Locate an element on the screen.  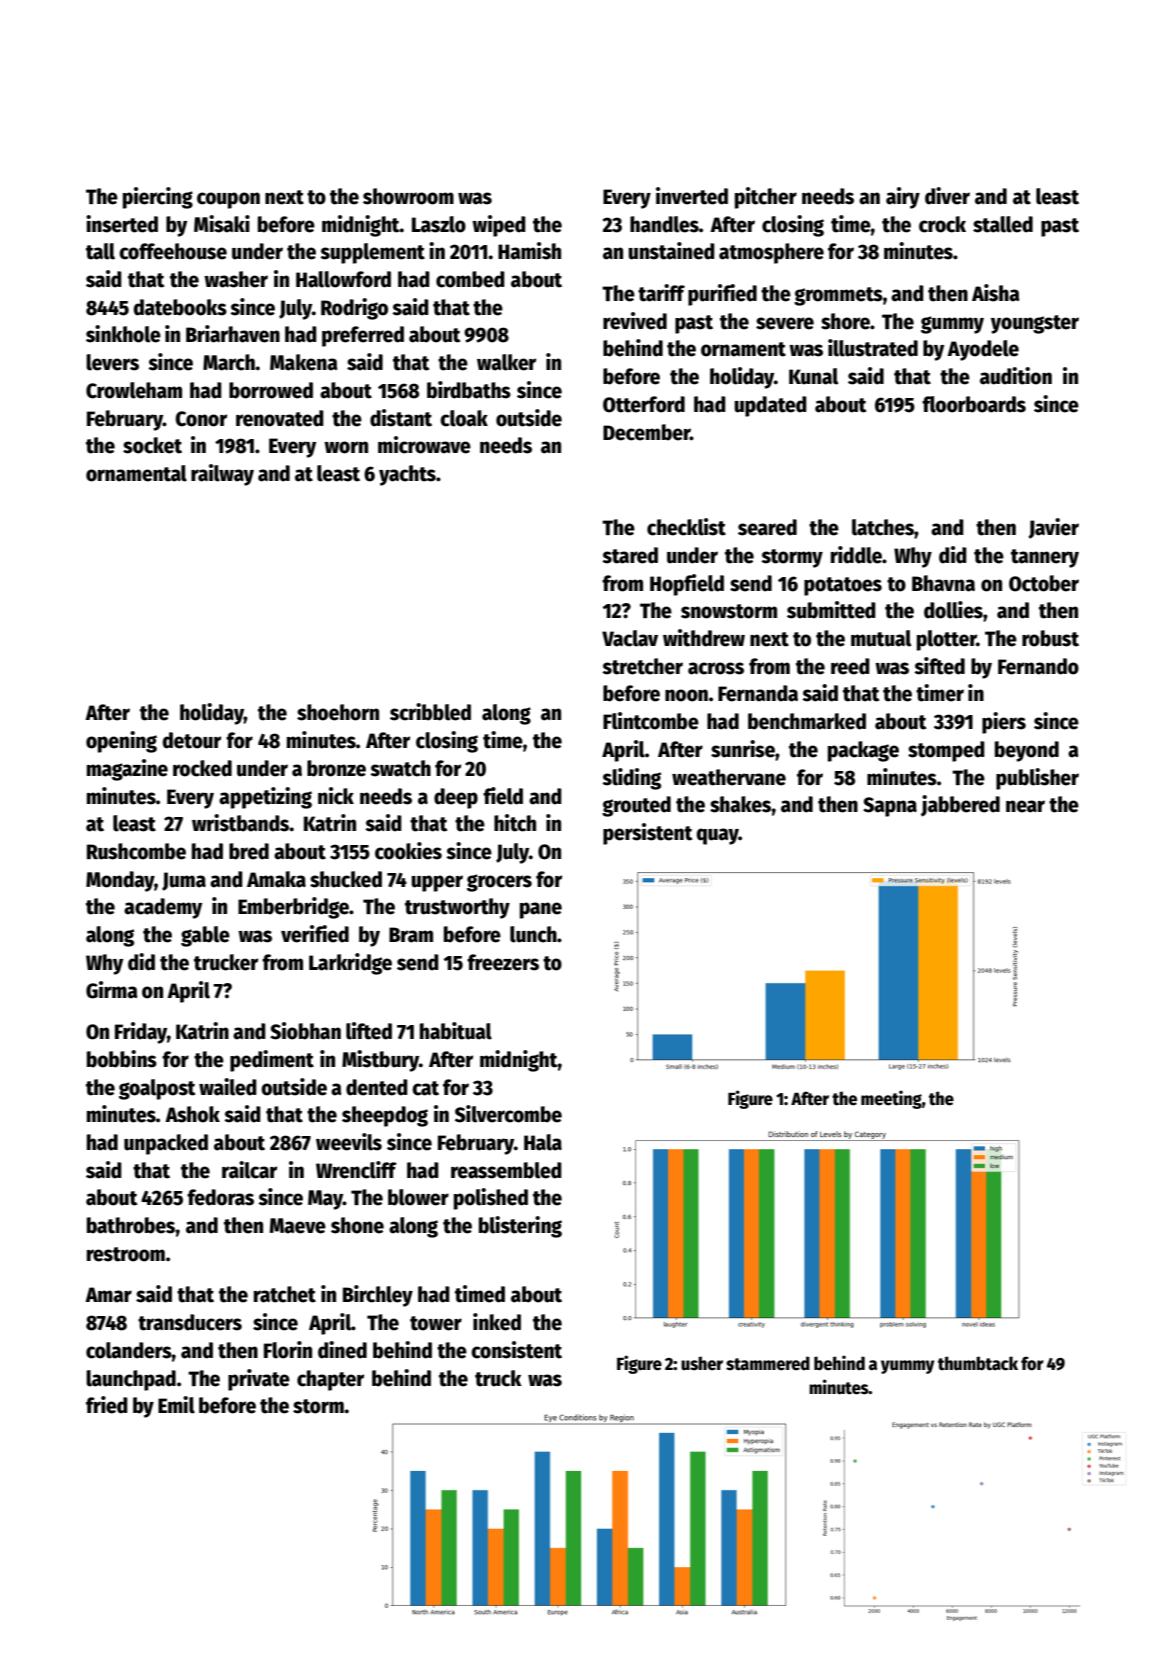
seared is located at coordinates (767, 527).
